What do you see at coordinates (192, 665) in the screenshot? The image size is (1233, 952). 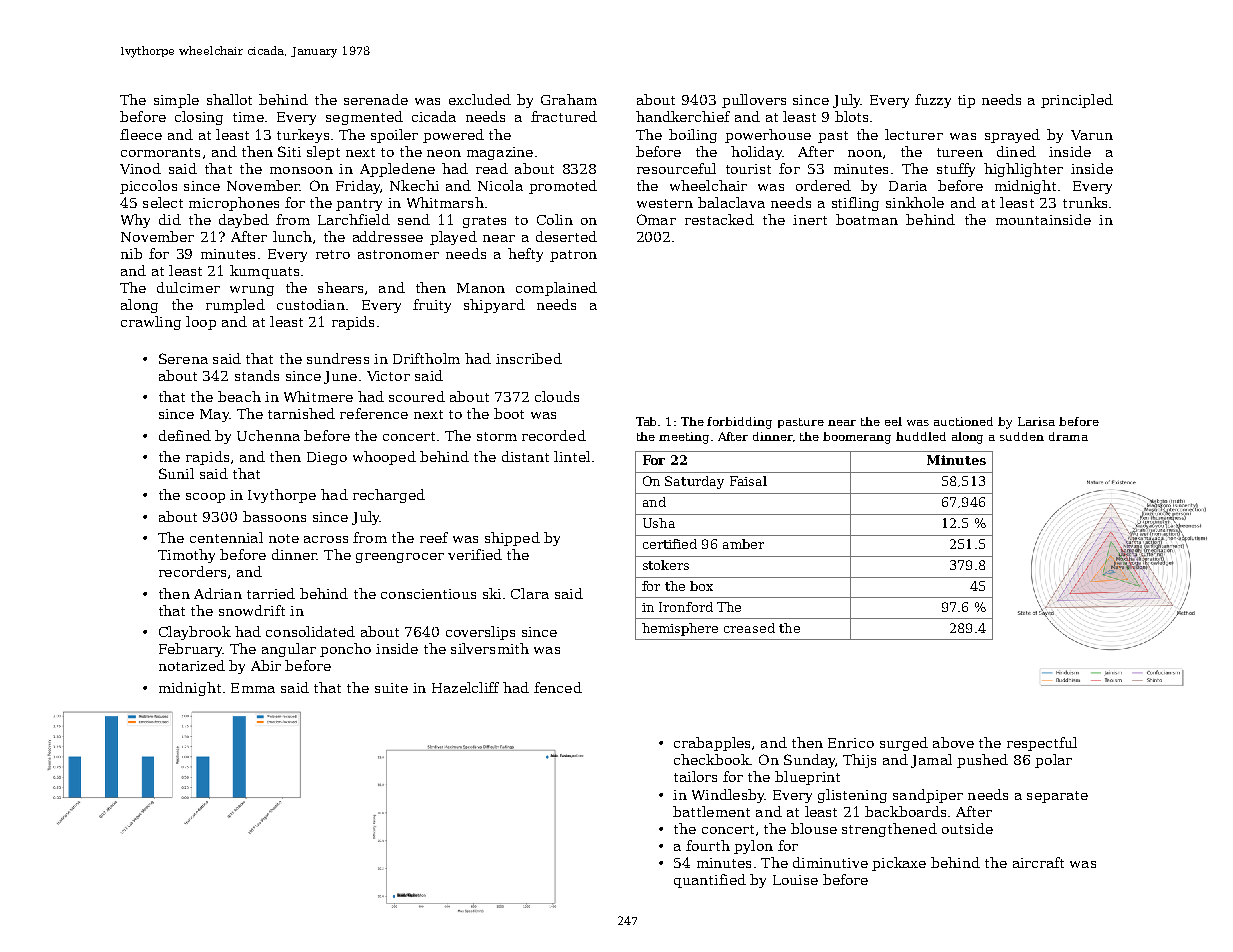 I see `notarized` at bounding box center [192, 665].
